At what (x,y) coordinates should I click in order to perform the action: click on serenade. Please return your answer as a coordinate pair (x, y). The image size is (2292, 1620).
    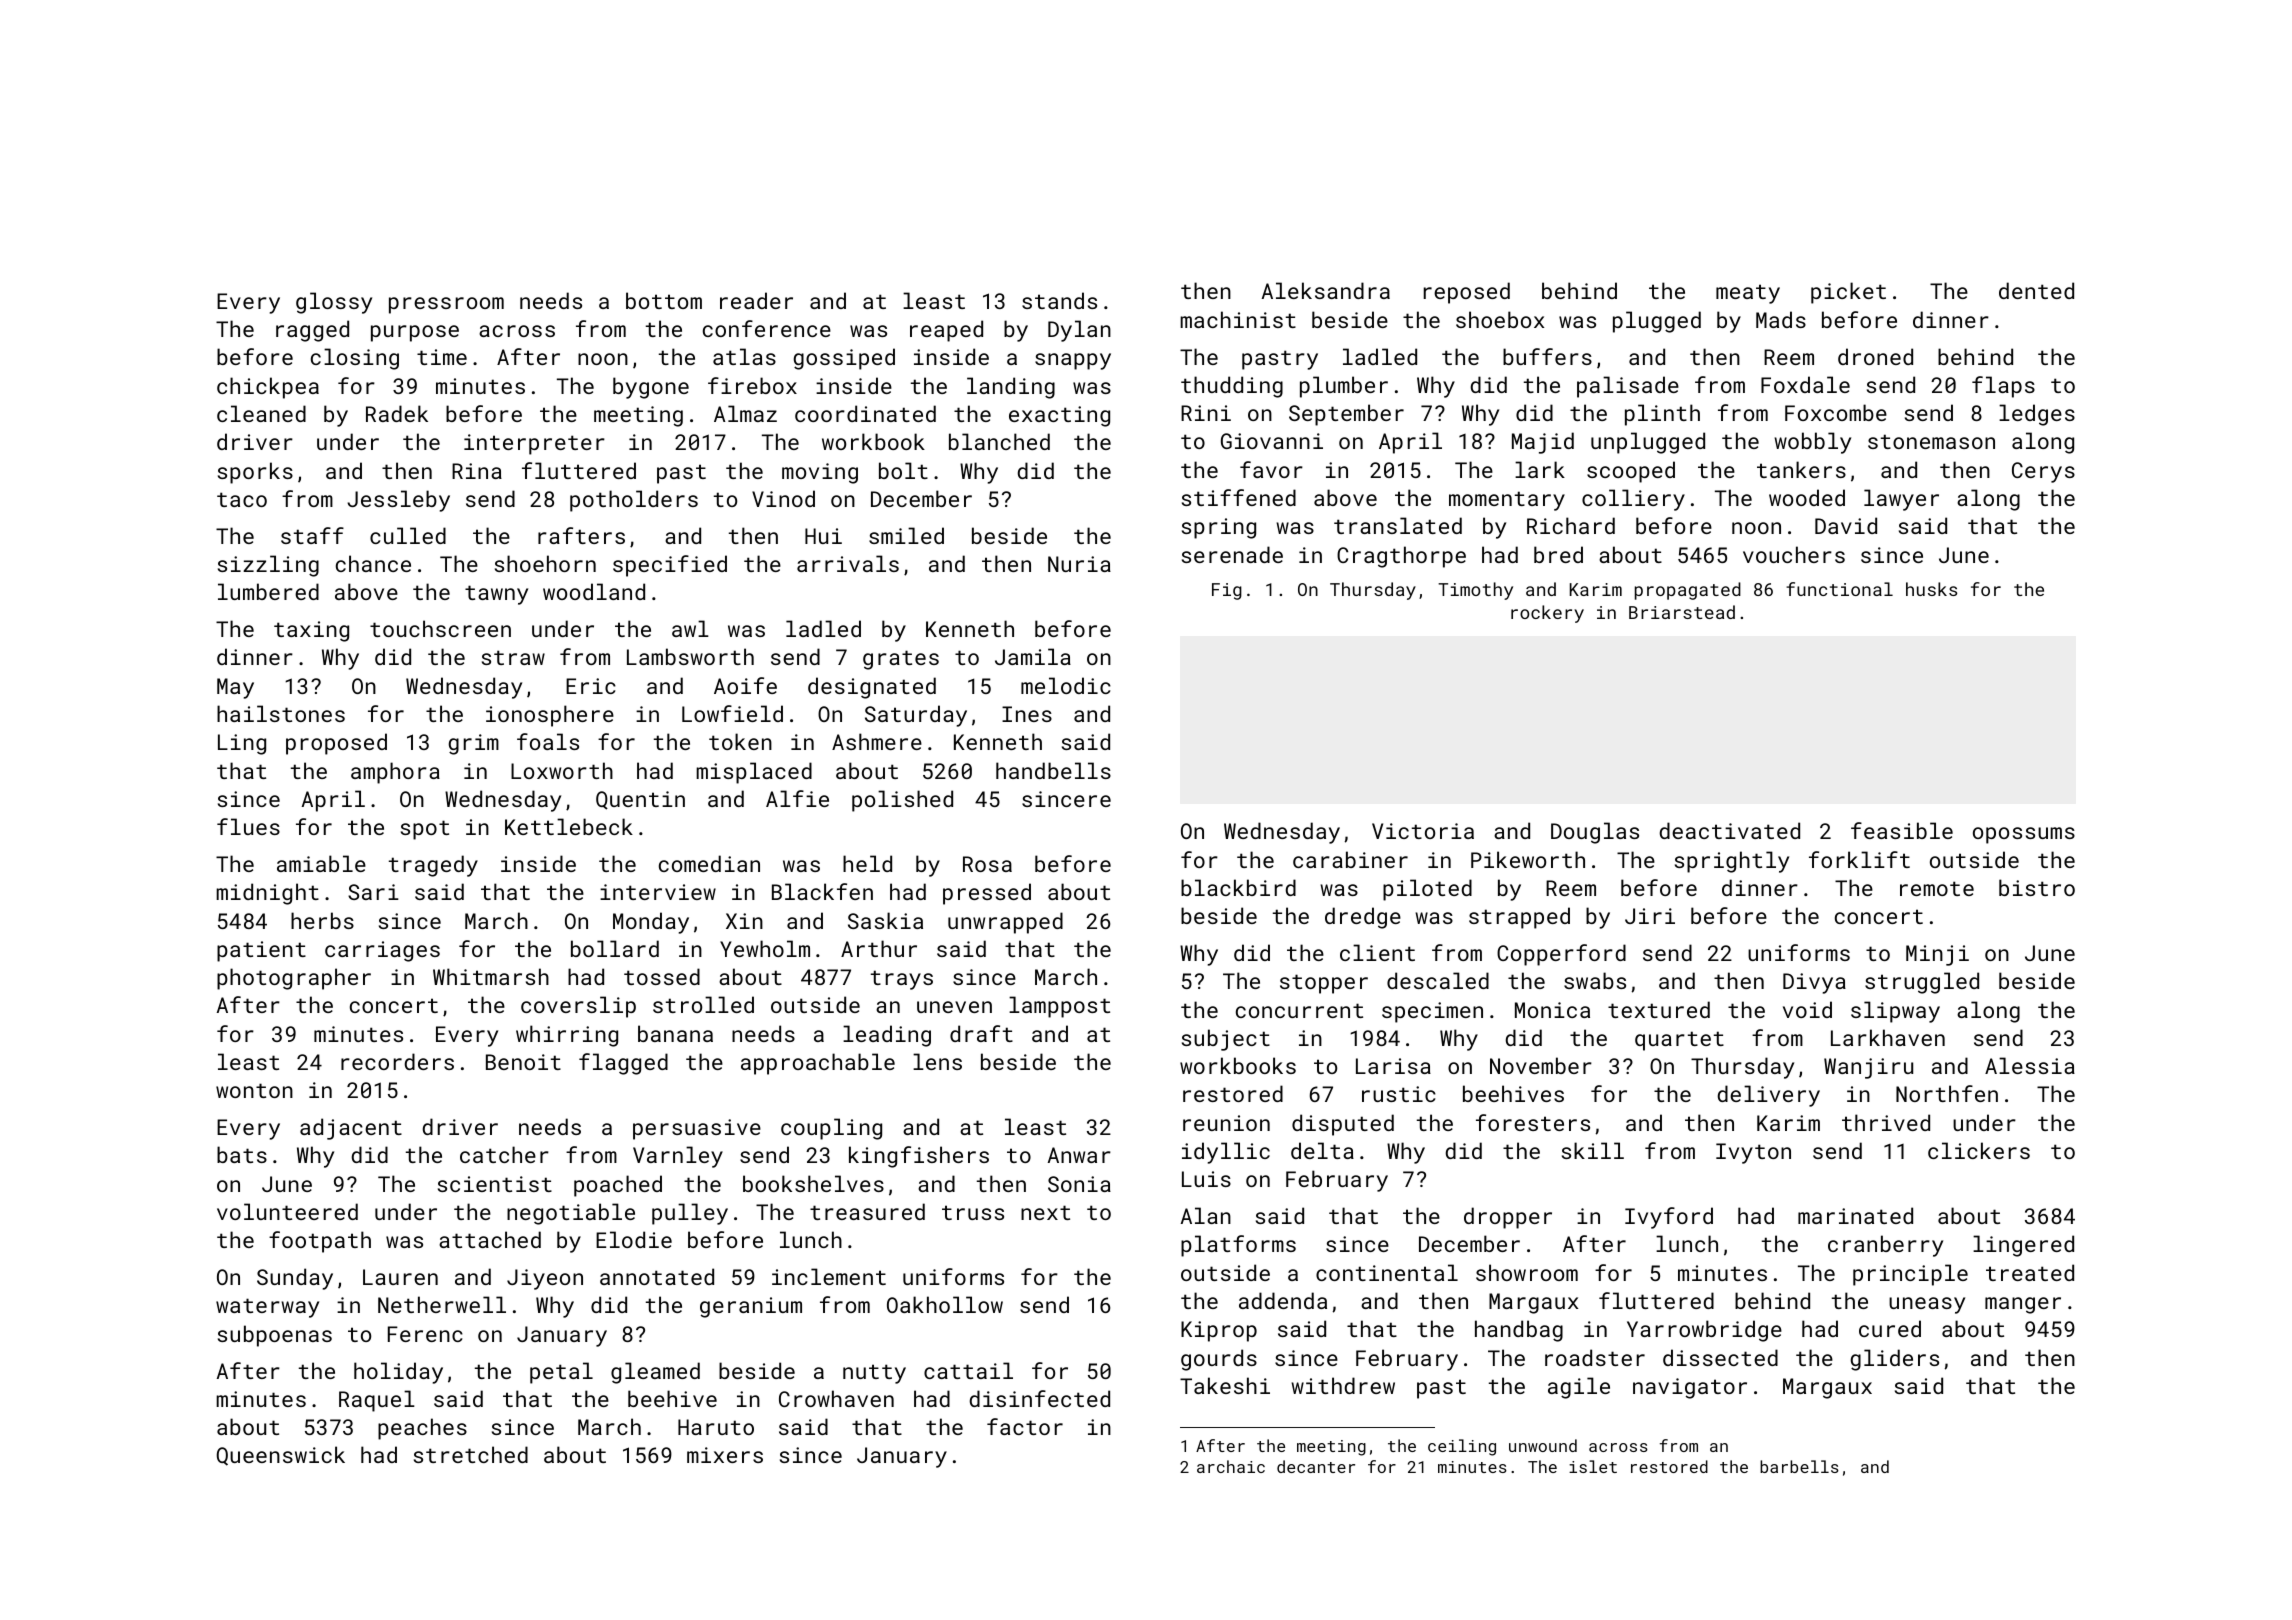
    Looking at the image, I should click on (1232, 554).
